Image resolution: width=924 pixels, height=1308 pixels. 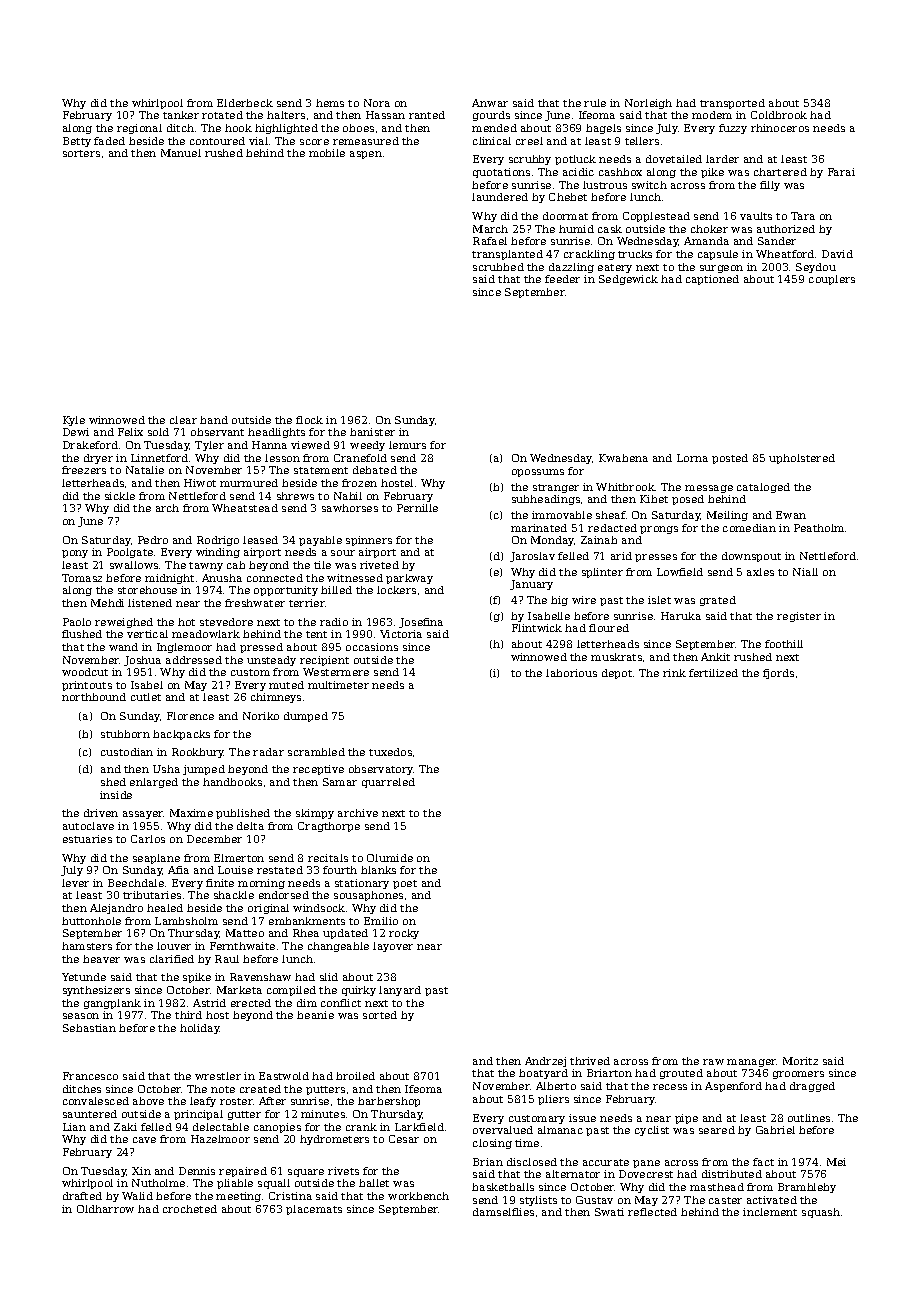 I want to click on fjords, so click(x=778, y=674).
